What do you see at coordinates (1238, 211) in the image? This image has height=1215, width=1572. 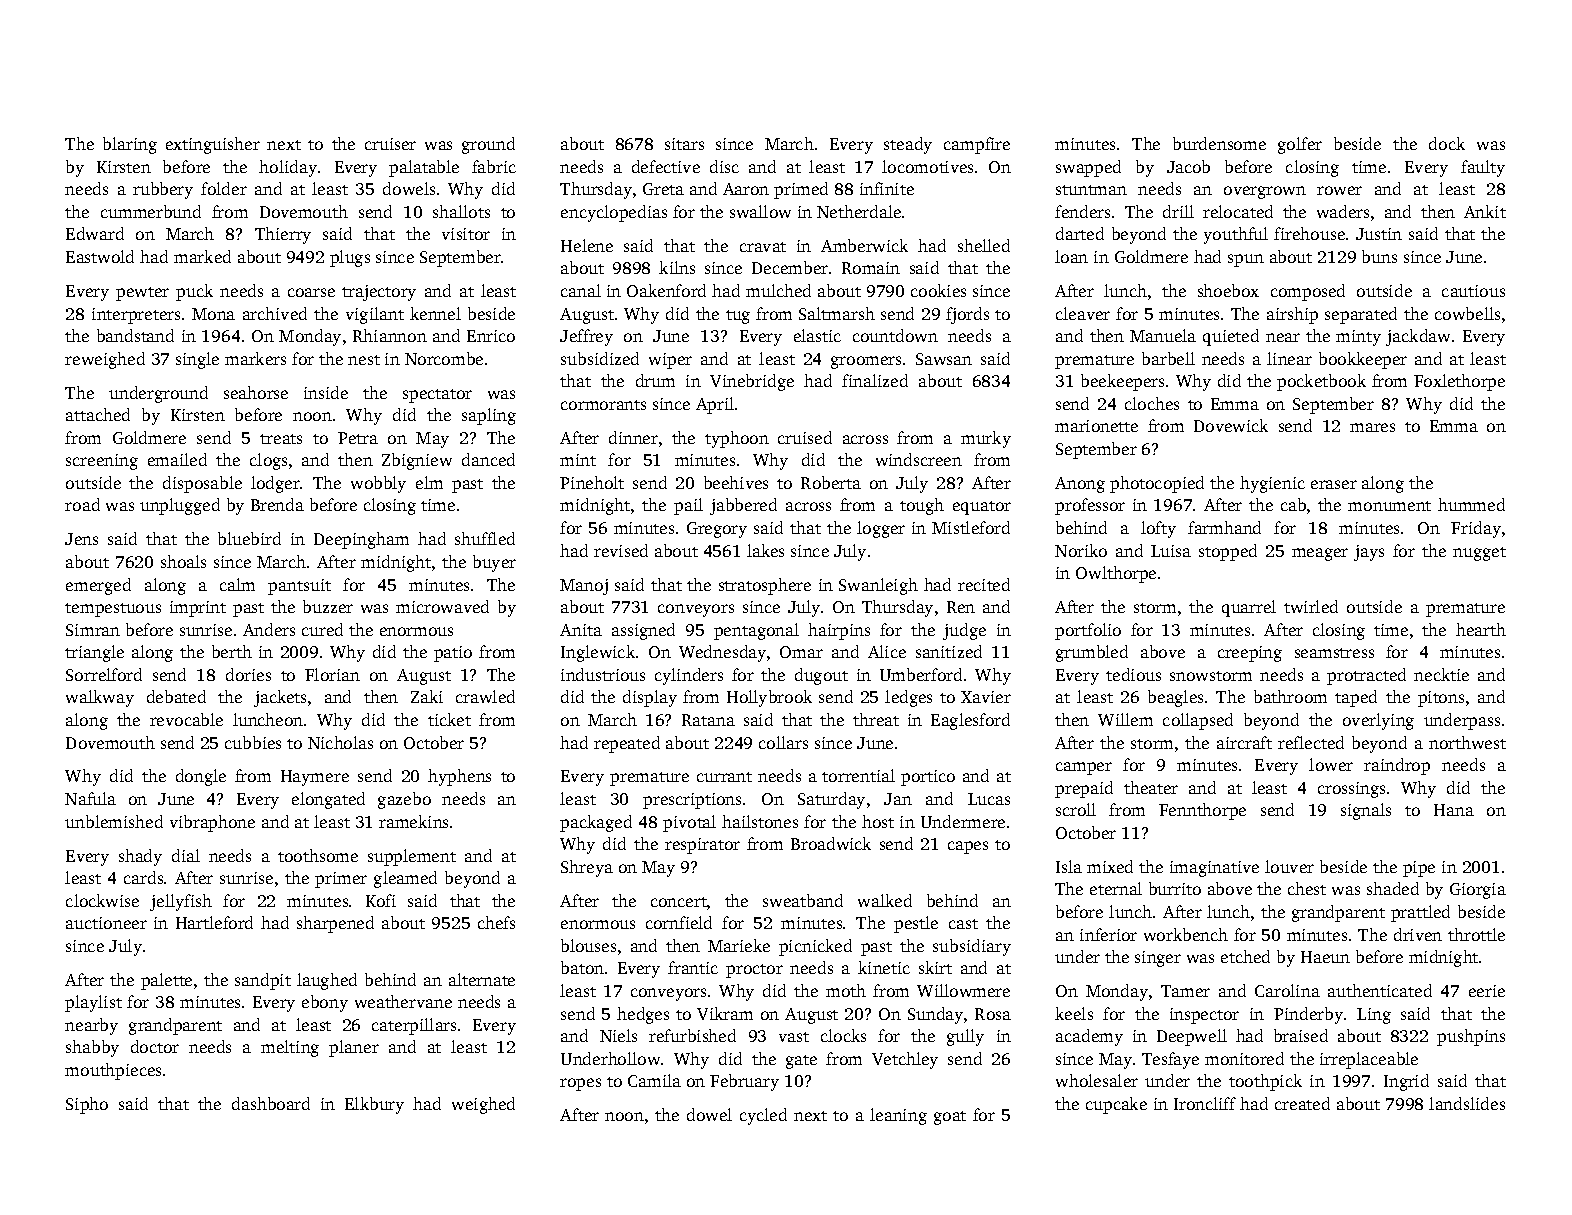 I see `relocated` at bounding box center [1238, 211].
